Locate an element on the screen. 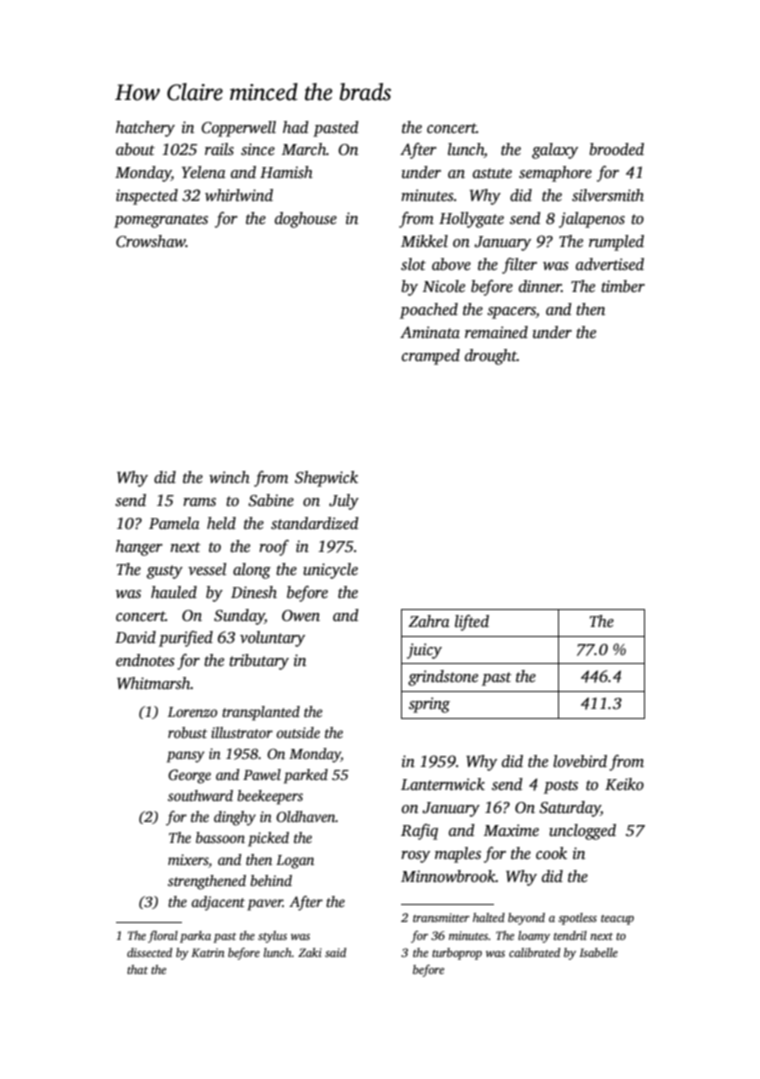  behind is located at coordinates (271, 880).
